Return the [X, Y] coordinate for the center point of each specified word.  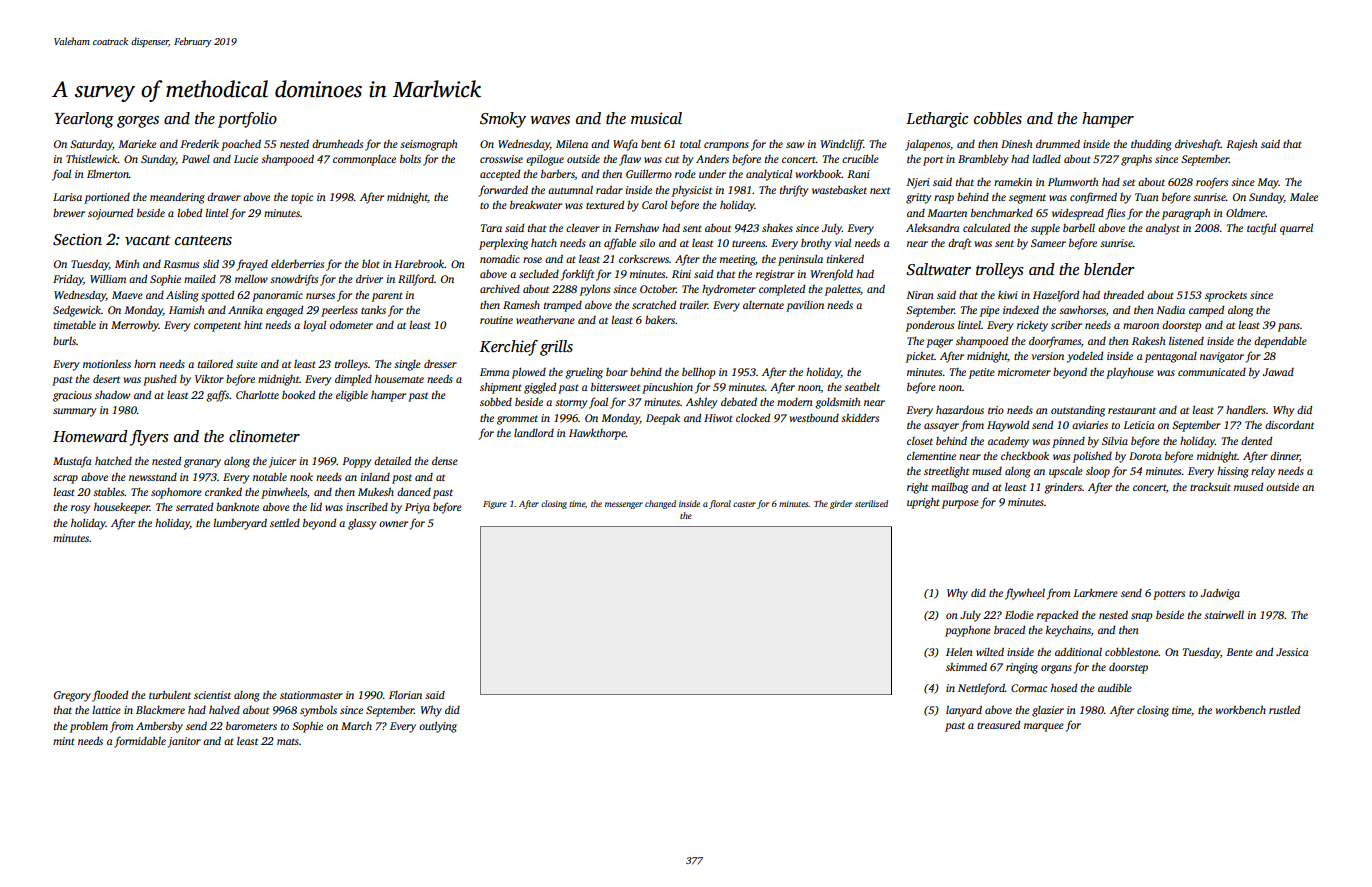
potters [1169, 595]
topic [302, 198]
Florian [405, 695]
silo [647, 243]
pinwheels [284, 493]
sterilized [871, 503]
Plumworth [1073, 181]
